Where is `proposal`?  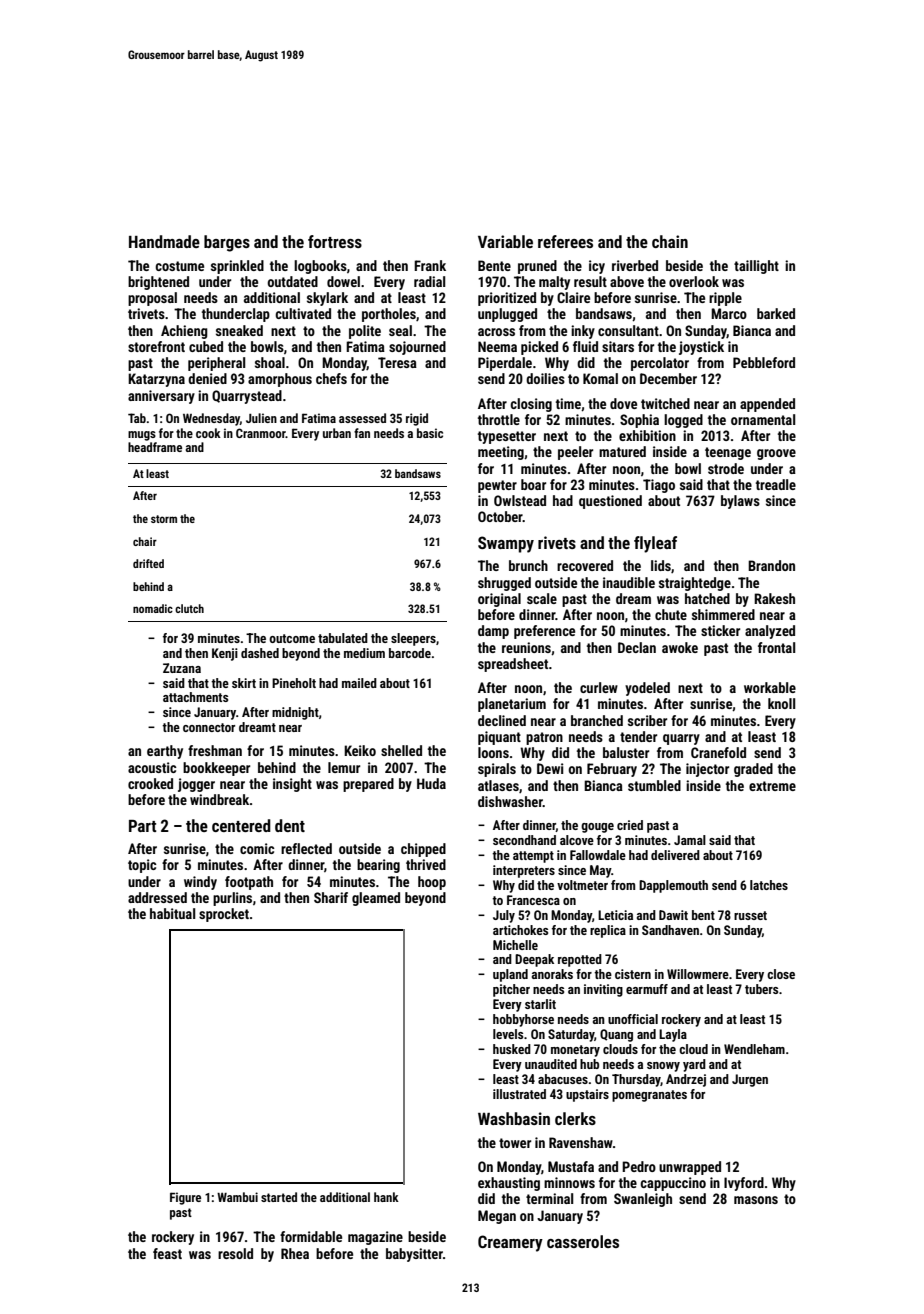 proposal is located at coordinates (152, 299).
